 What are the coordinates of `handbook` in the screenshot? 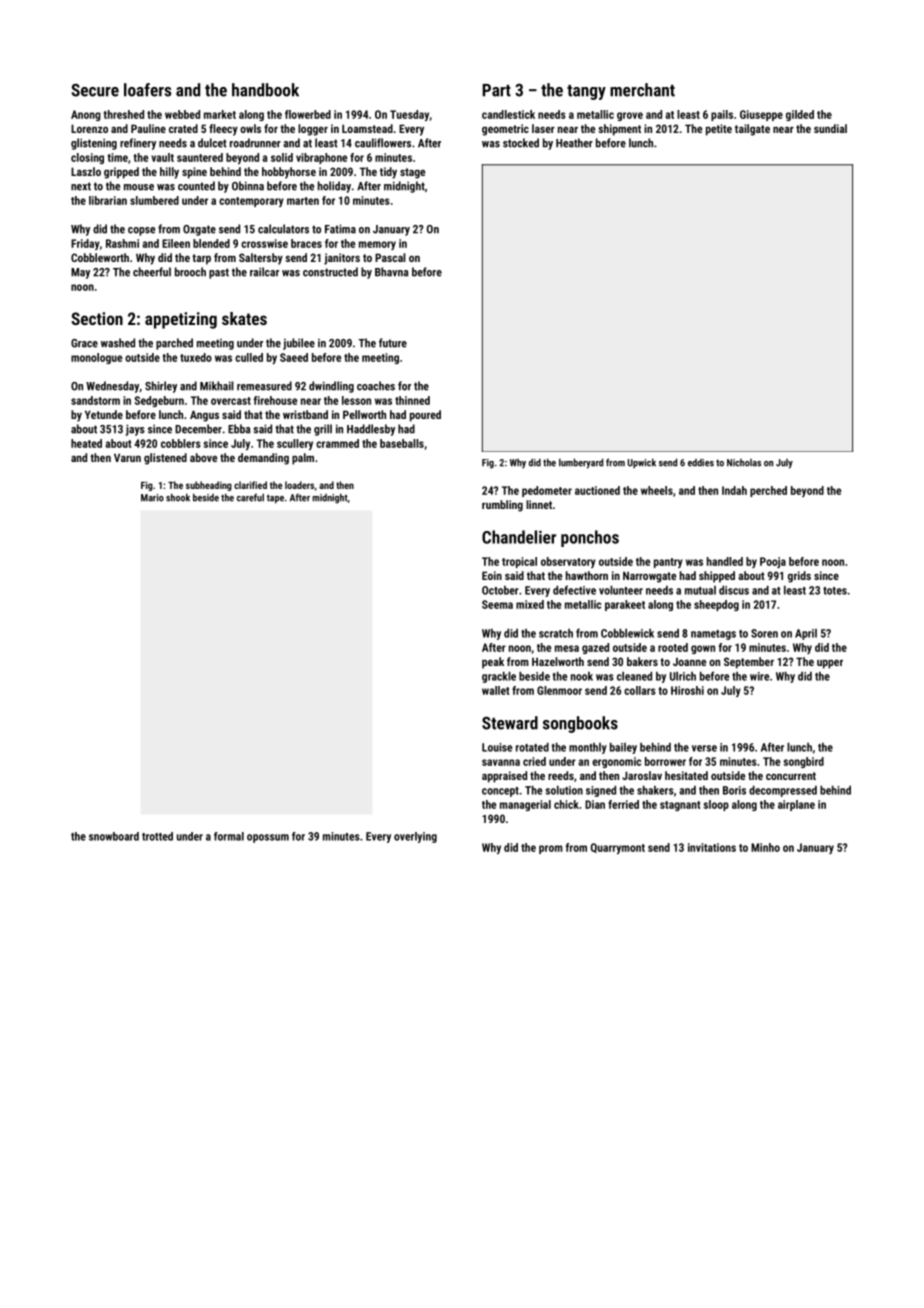 It's located at (265, 90).
